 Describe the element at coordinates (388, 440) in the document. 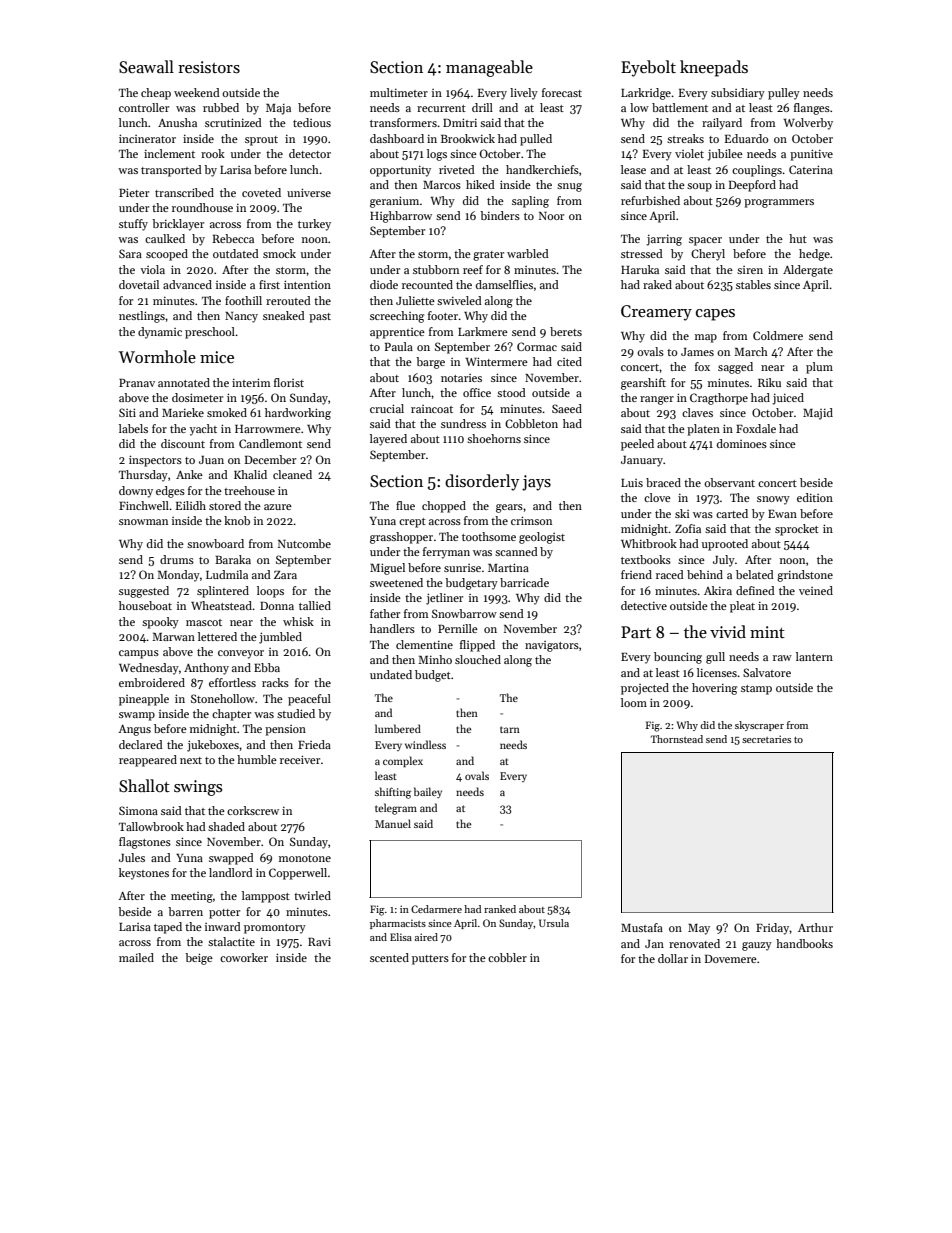

I see `layered` at that location.
